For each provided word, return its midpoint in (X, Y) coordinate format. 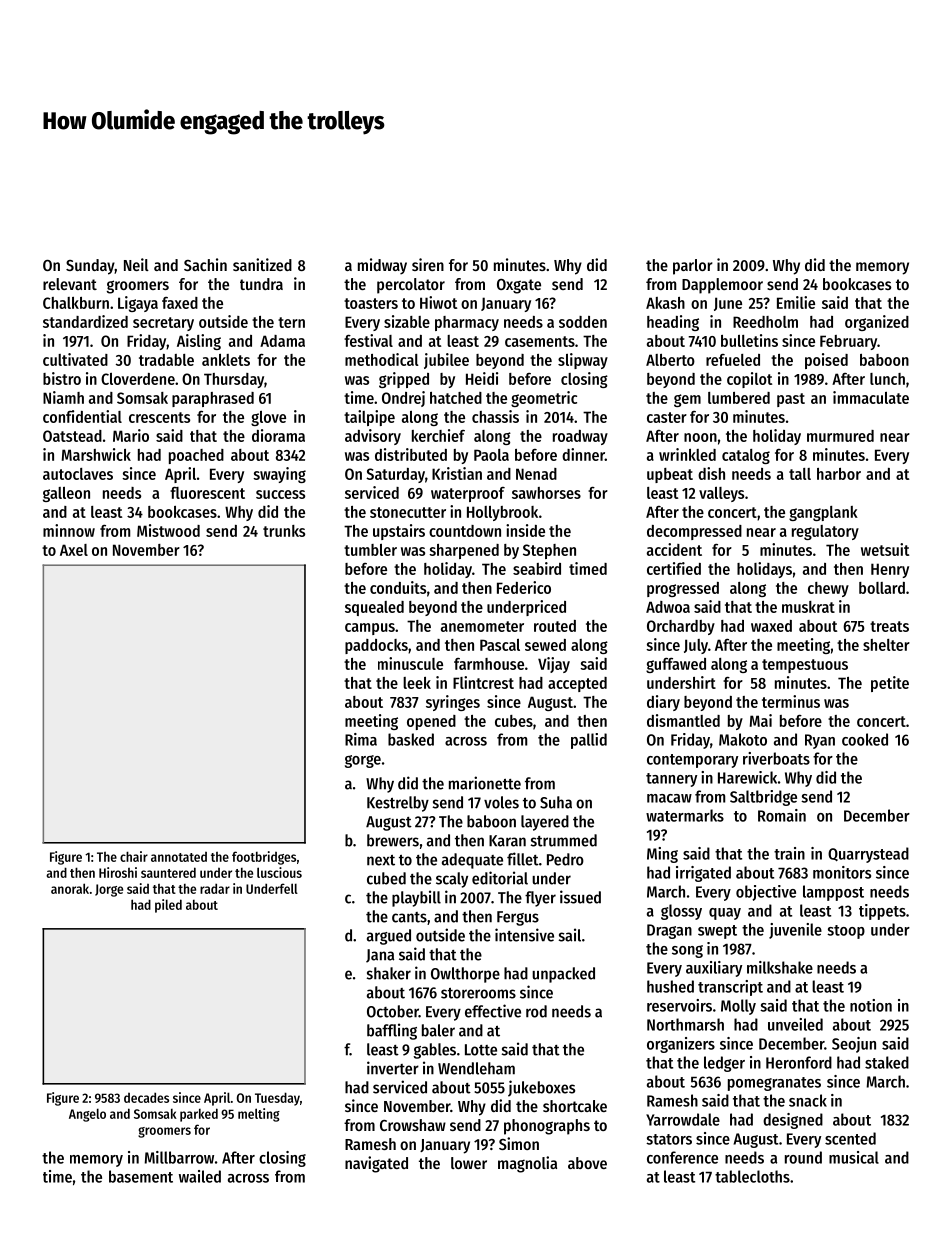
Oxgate (519, 286)
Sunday (90, 267)
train (789, 853)
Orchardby (681, 627)
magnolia (527, 1164)
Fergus (518, 918)
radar (215, 888)
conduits (398, 587)
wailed (200, 1176)
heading (673, 323)
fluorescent (207, 493)
